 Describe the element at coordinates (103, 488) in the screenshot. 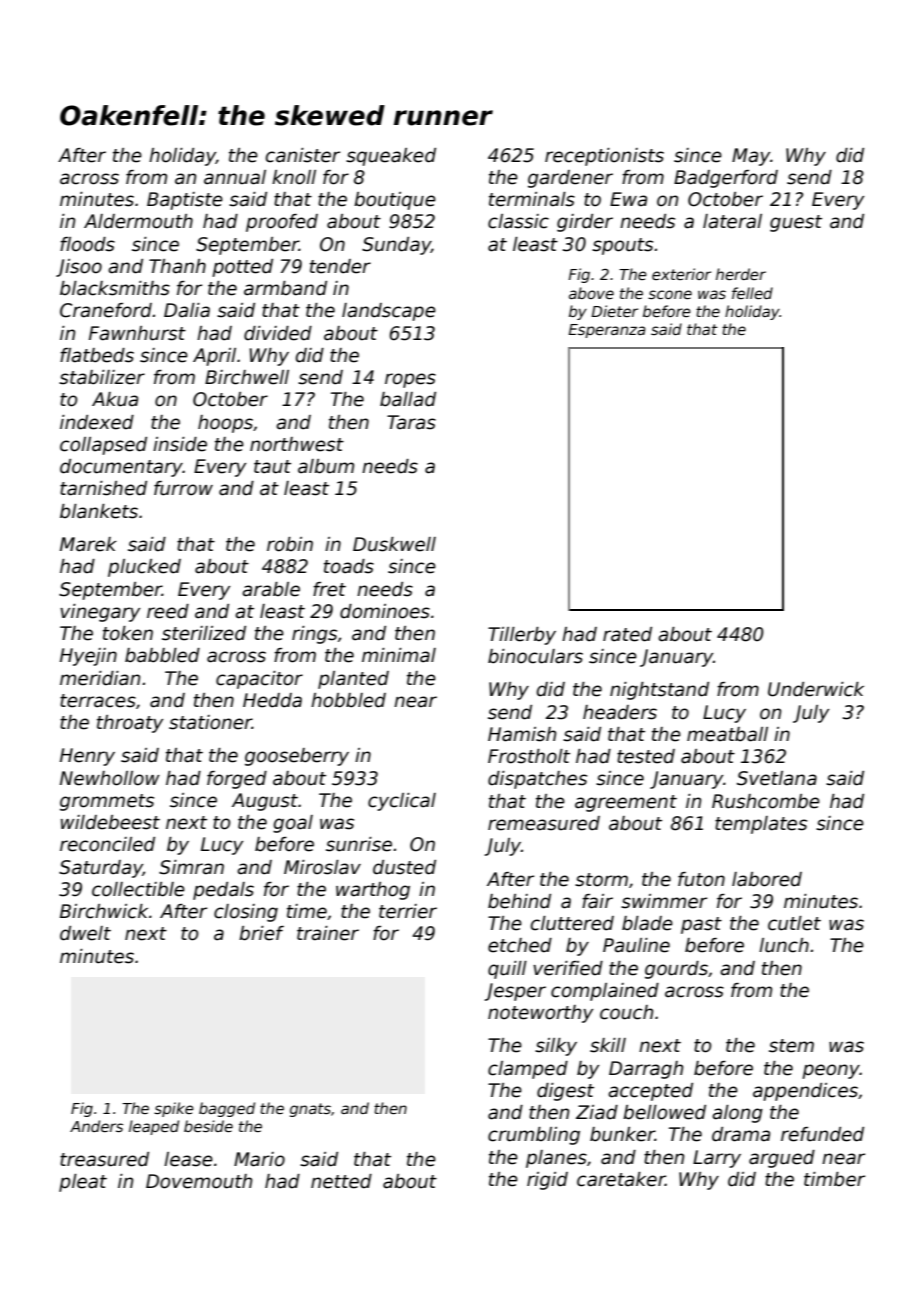

I see `tarnished` at that location.
